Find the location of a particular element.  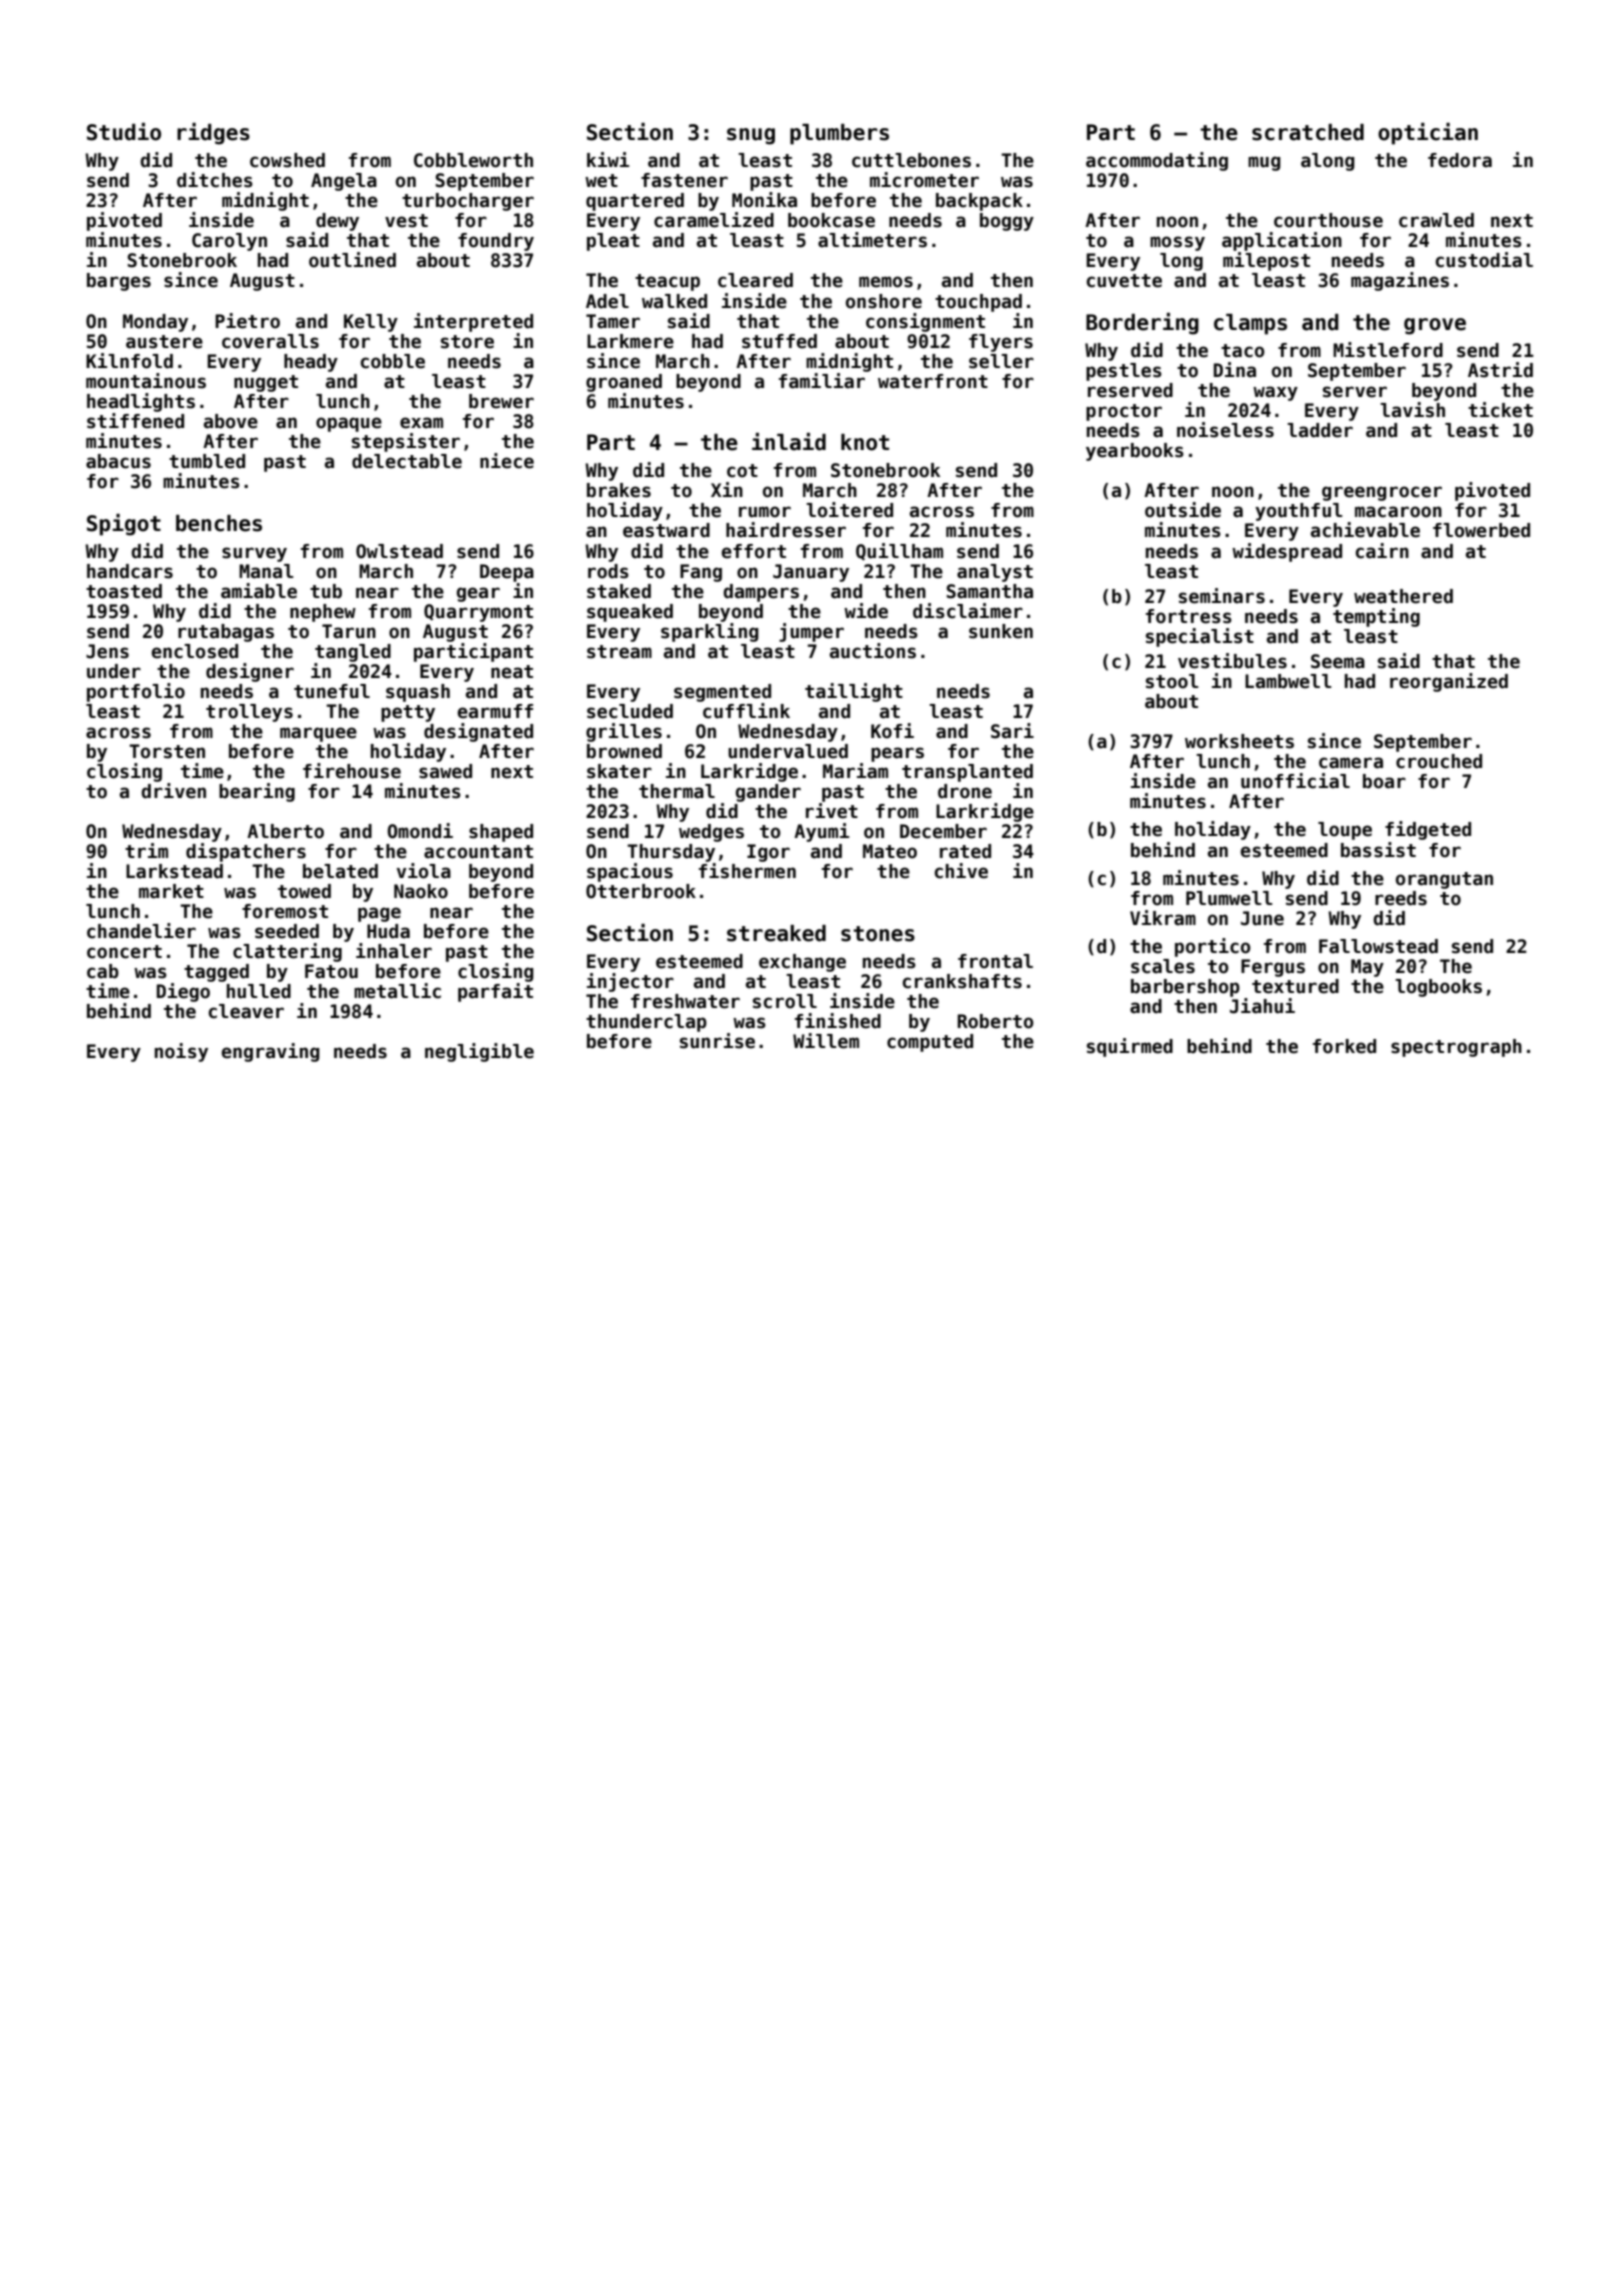

market is located at coordinates (171, 891).
